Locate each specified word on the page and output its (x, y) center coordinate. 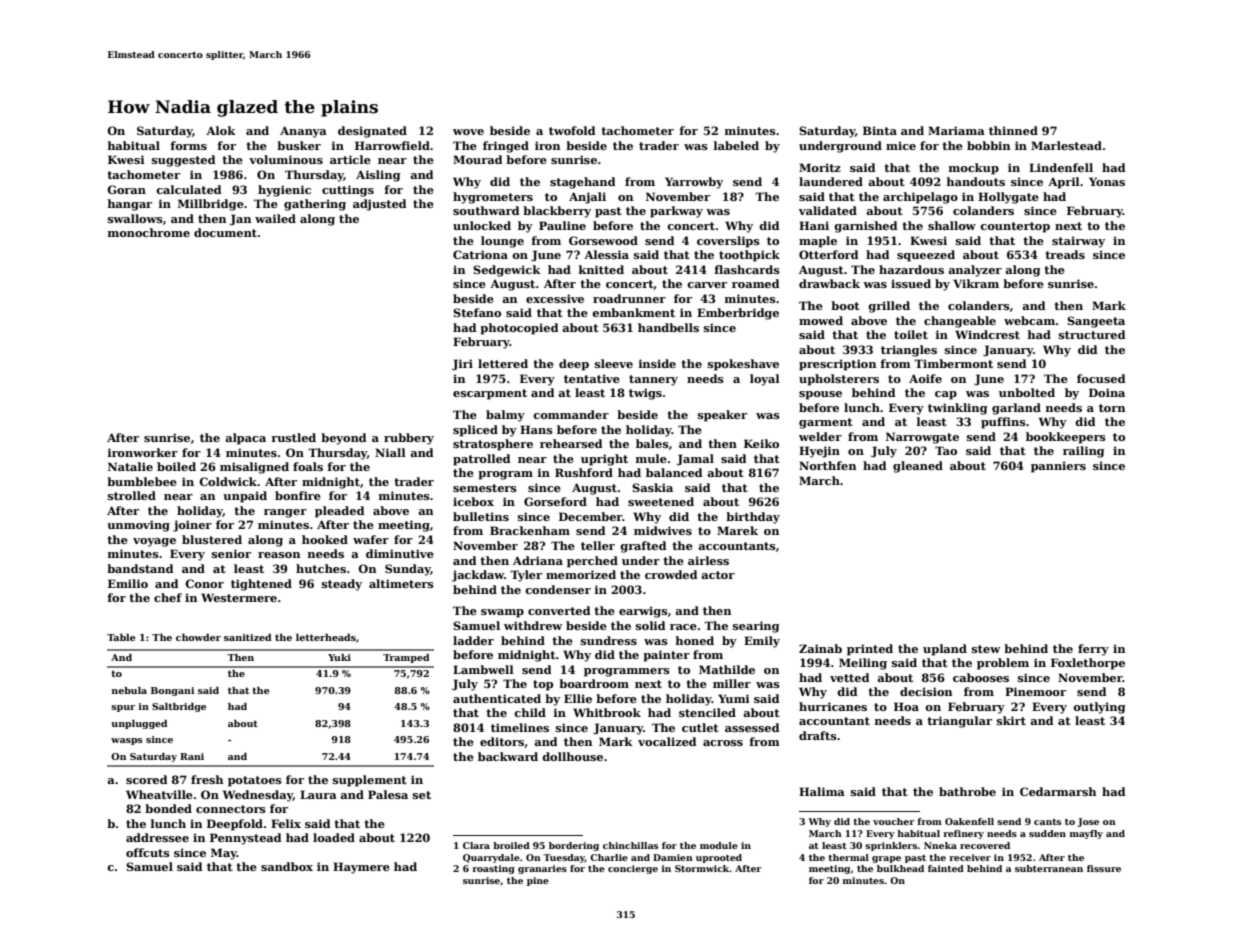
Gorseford (555, 501)
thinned (1013, 130)
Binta (880, 130)
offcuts (148, 852)
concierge (633, 869)
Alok (221, 130)
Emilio (128, 583)
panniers (1058, 467)
